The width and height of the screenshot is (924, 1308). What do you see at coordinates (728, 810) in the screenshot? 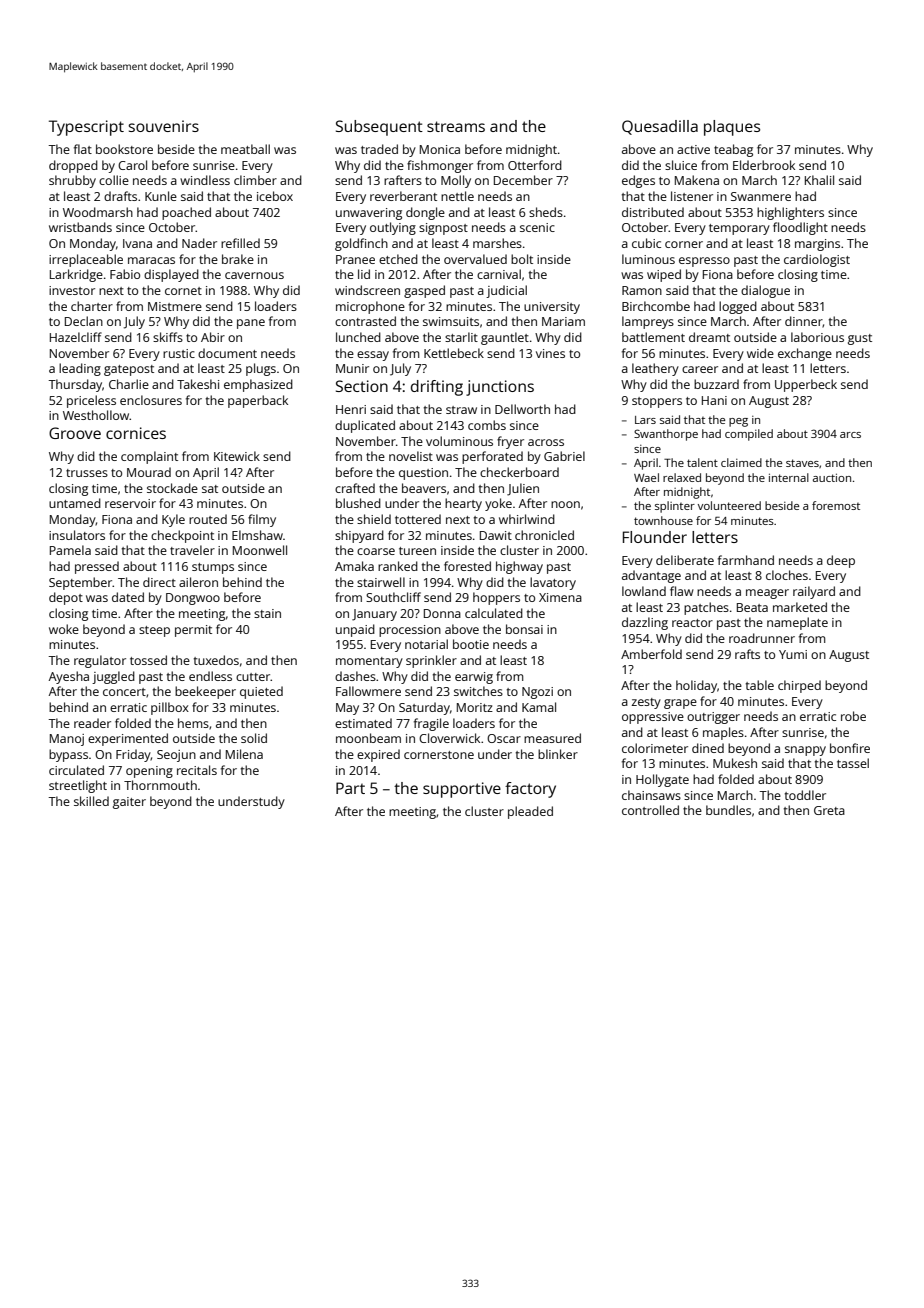
I see `bundles` at bounding box center [728, 810].
